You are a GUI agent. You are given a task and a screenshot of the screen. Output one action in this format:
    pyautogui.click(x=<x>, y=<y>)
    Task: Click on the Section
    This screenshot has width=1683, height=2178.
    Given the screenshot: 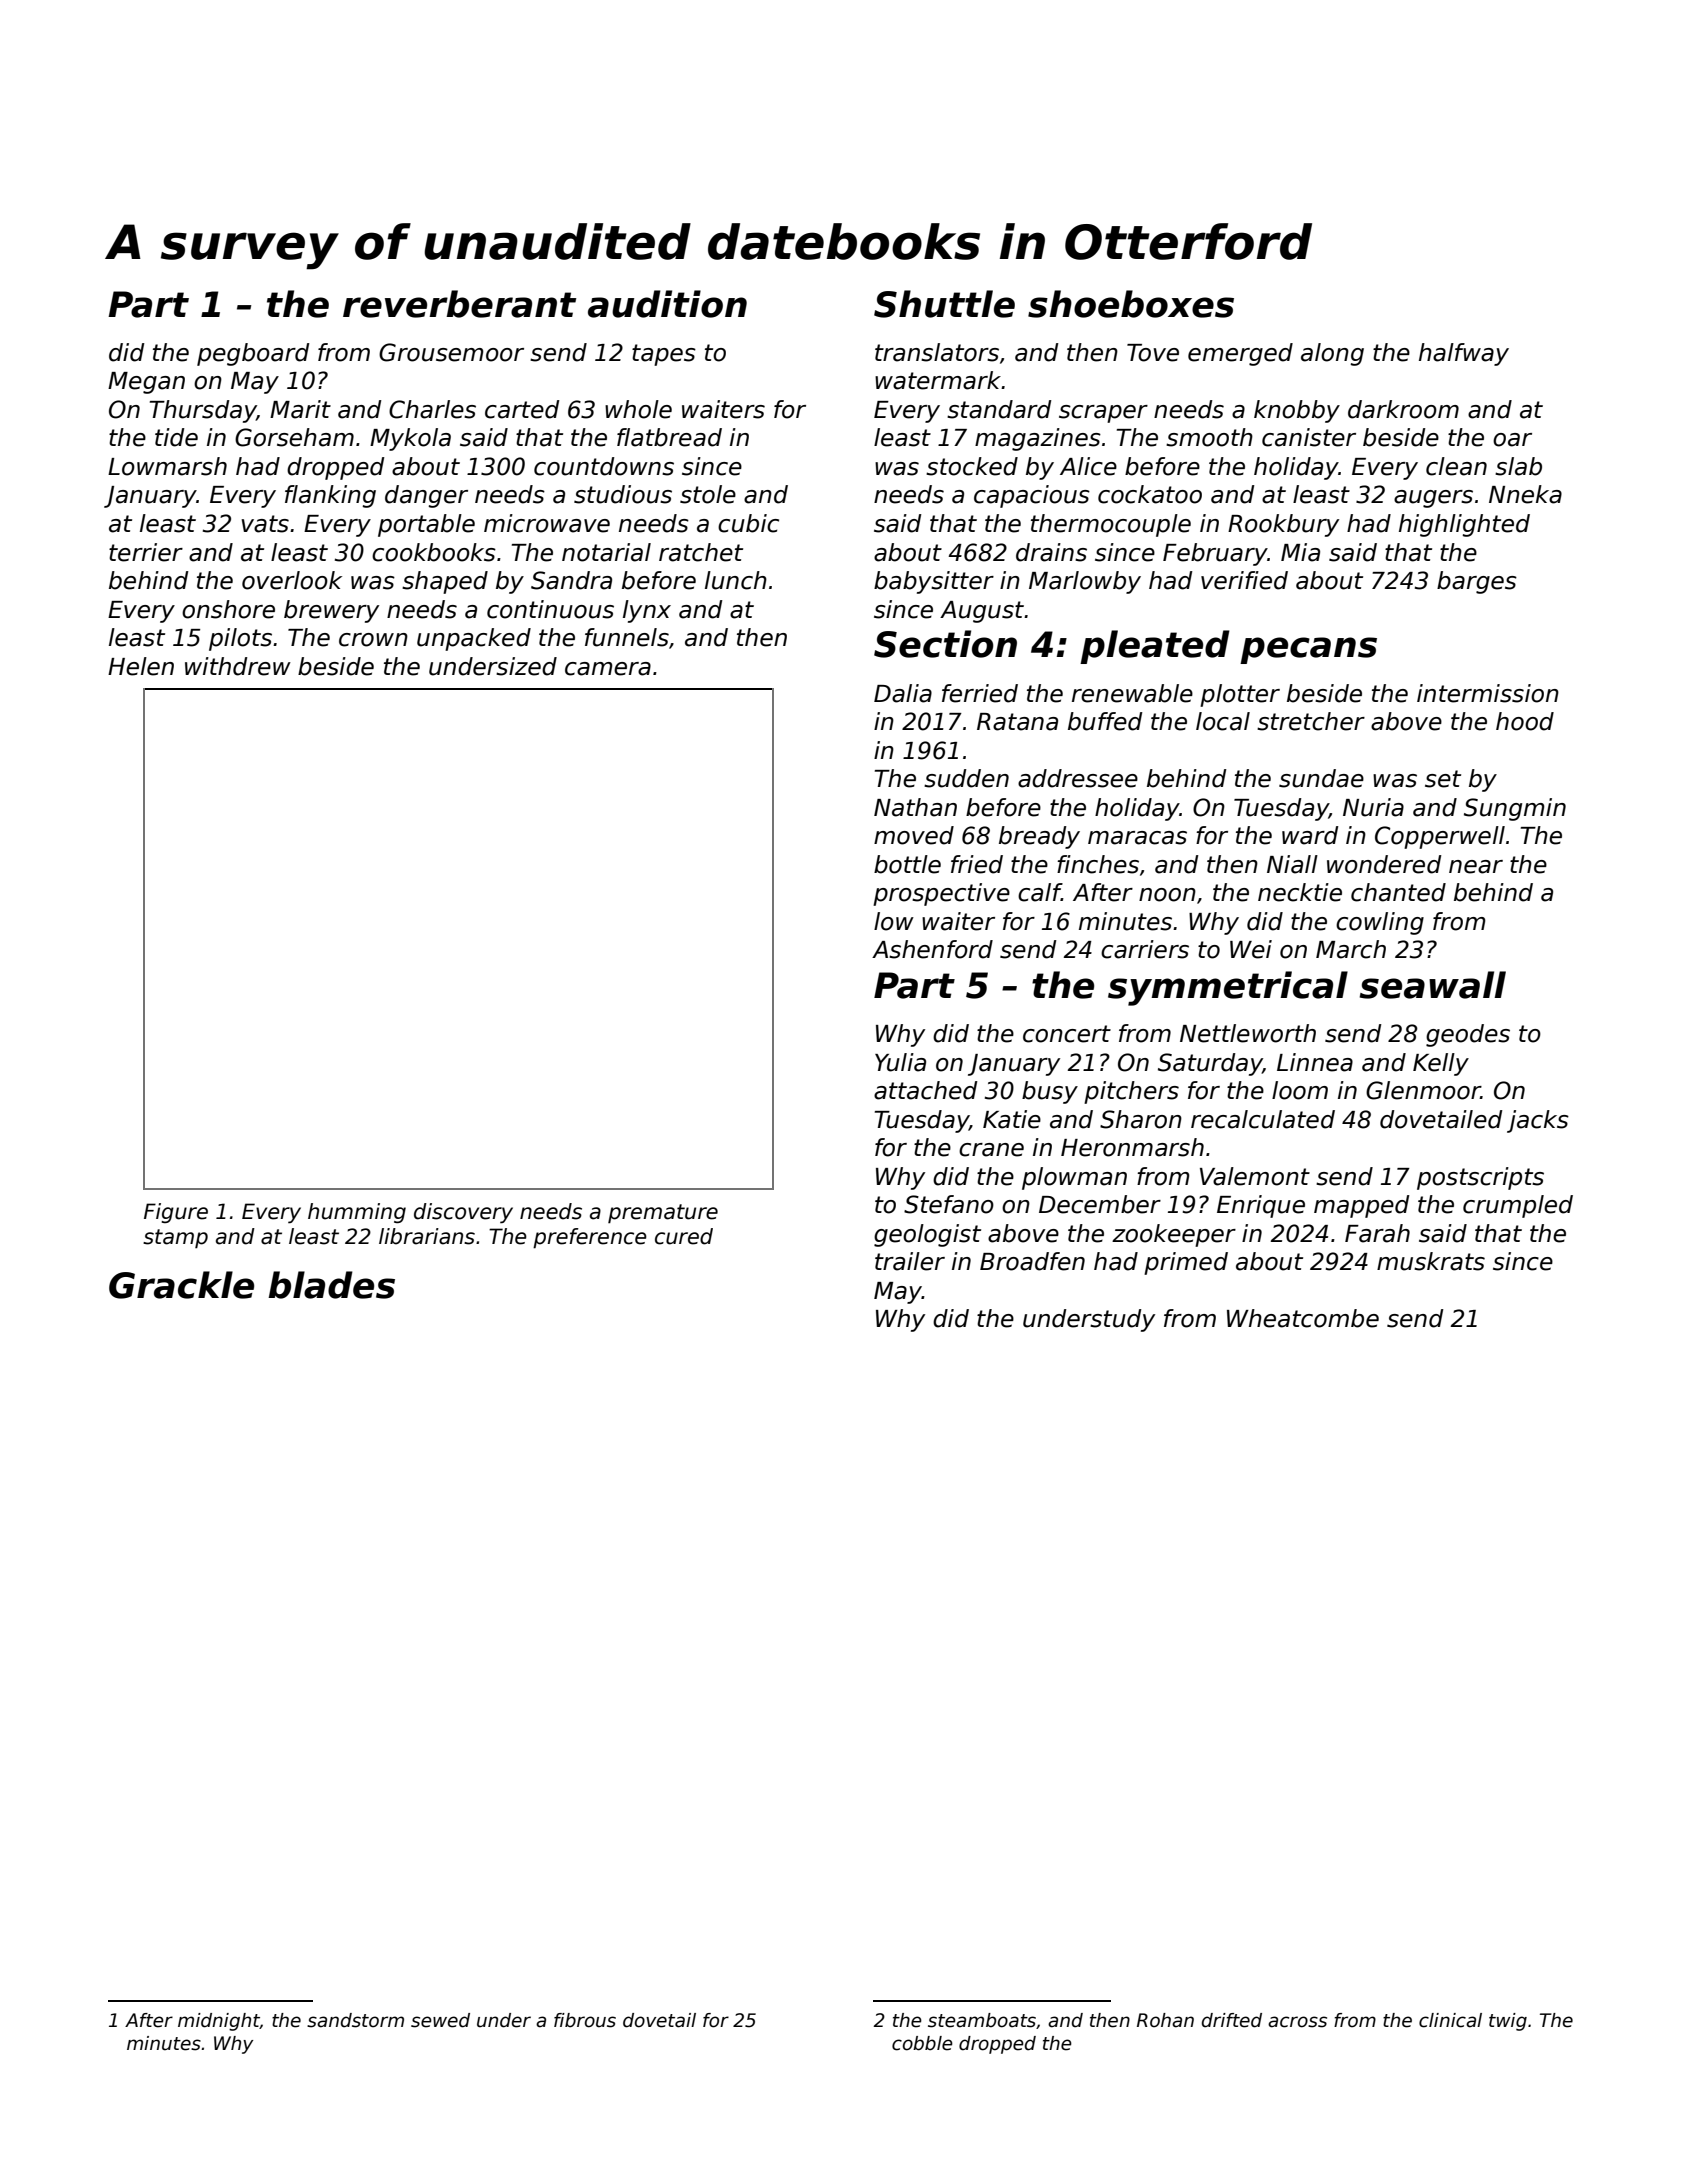 What is the action you would take?
    pyautogui.click(x=945, y=644)
